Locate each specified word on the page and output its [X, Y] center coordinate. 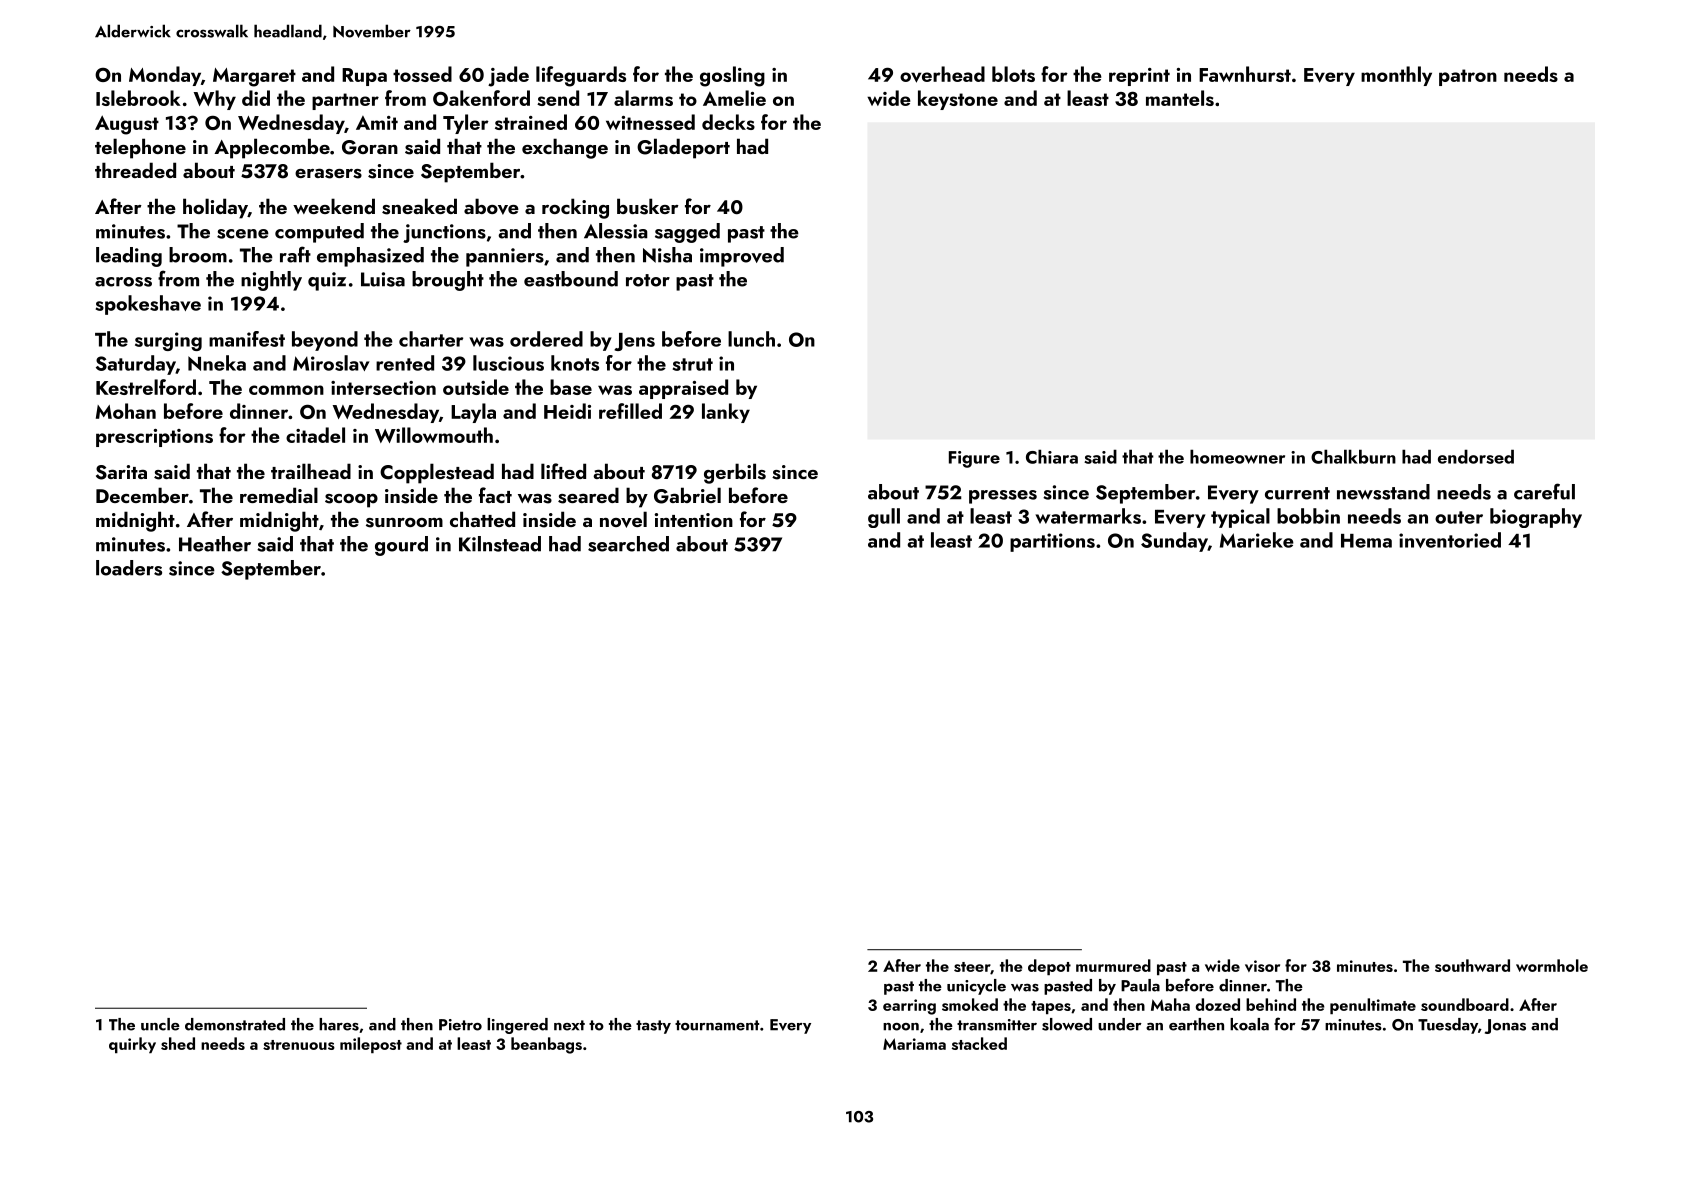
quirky [132, 1045]
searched [628, 544]
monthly [1396, 76]
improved [742, 257]
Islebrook [138, 98]
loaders [129, 568]
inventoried [1450, 540]
